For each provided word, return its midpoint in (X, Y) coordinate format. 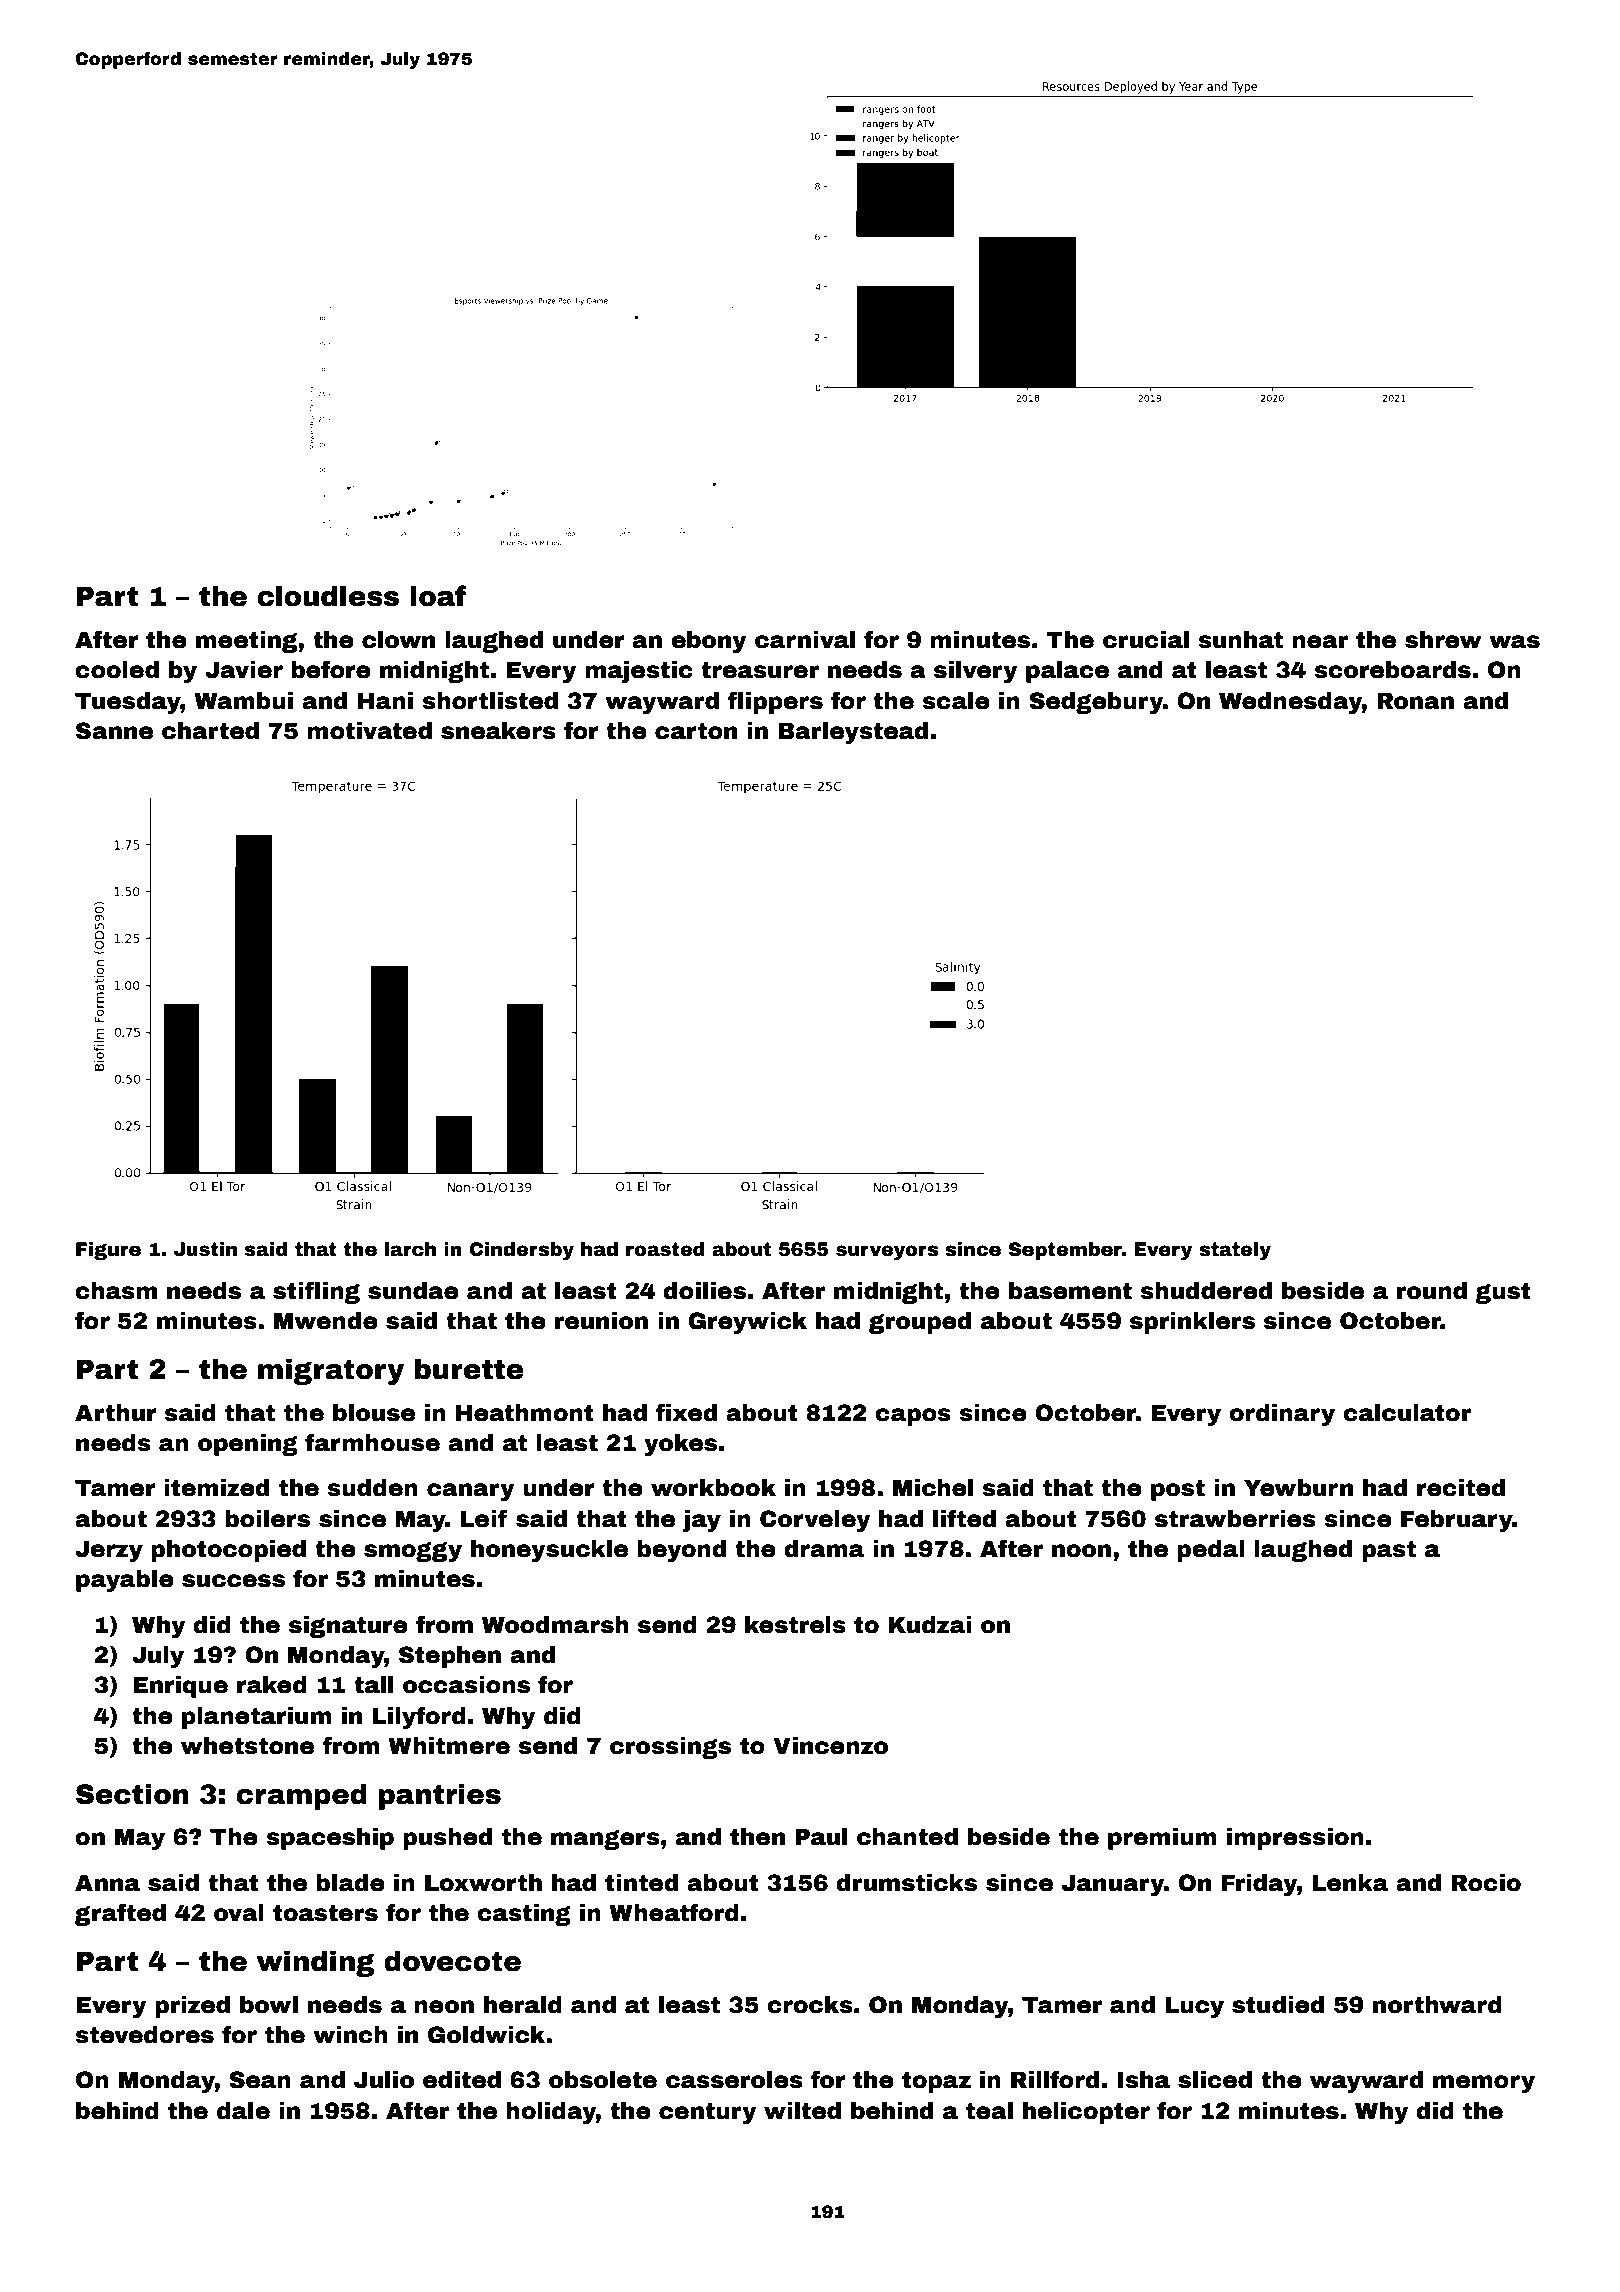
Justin (205, 1249)
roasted (665, 1249)
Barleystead (853, 733)
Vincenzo (830, 1746)
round (1432, 1291)
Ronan (1415, 701)
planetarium (257, 1718)
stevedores (144, 2035)
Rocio (1486, 1883)
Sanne (114, 731)
